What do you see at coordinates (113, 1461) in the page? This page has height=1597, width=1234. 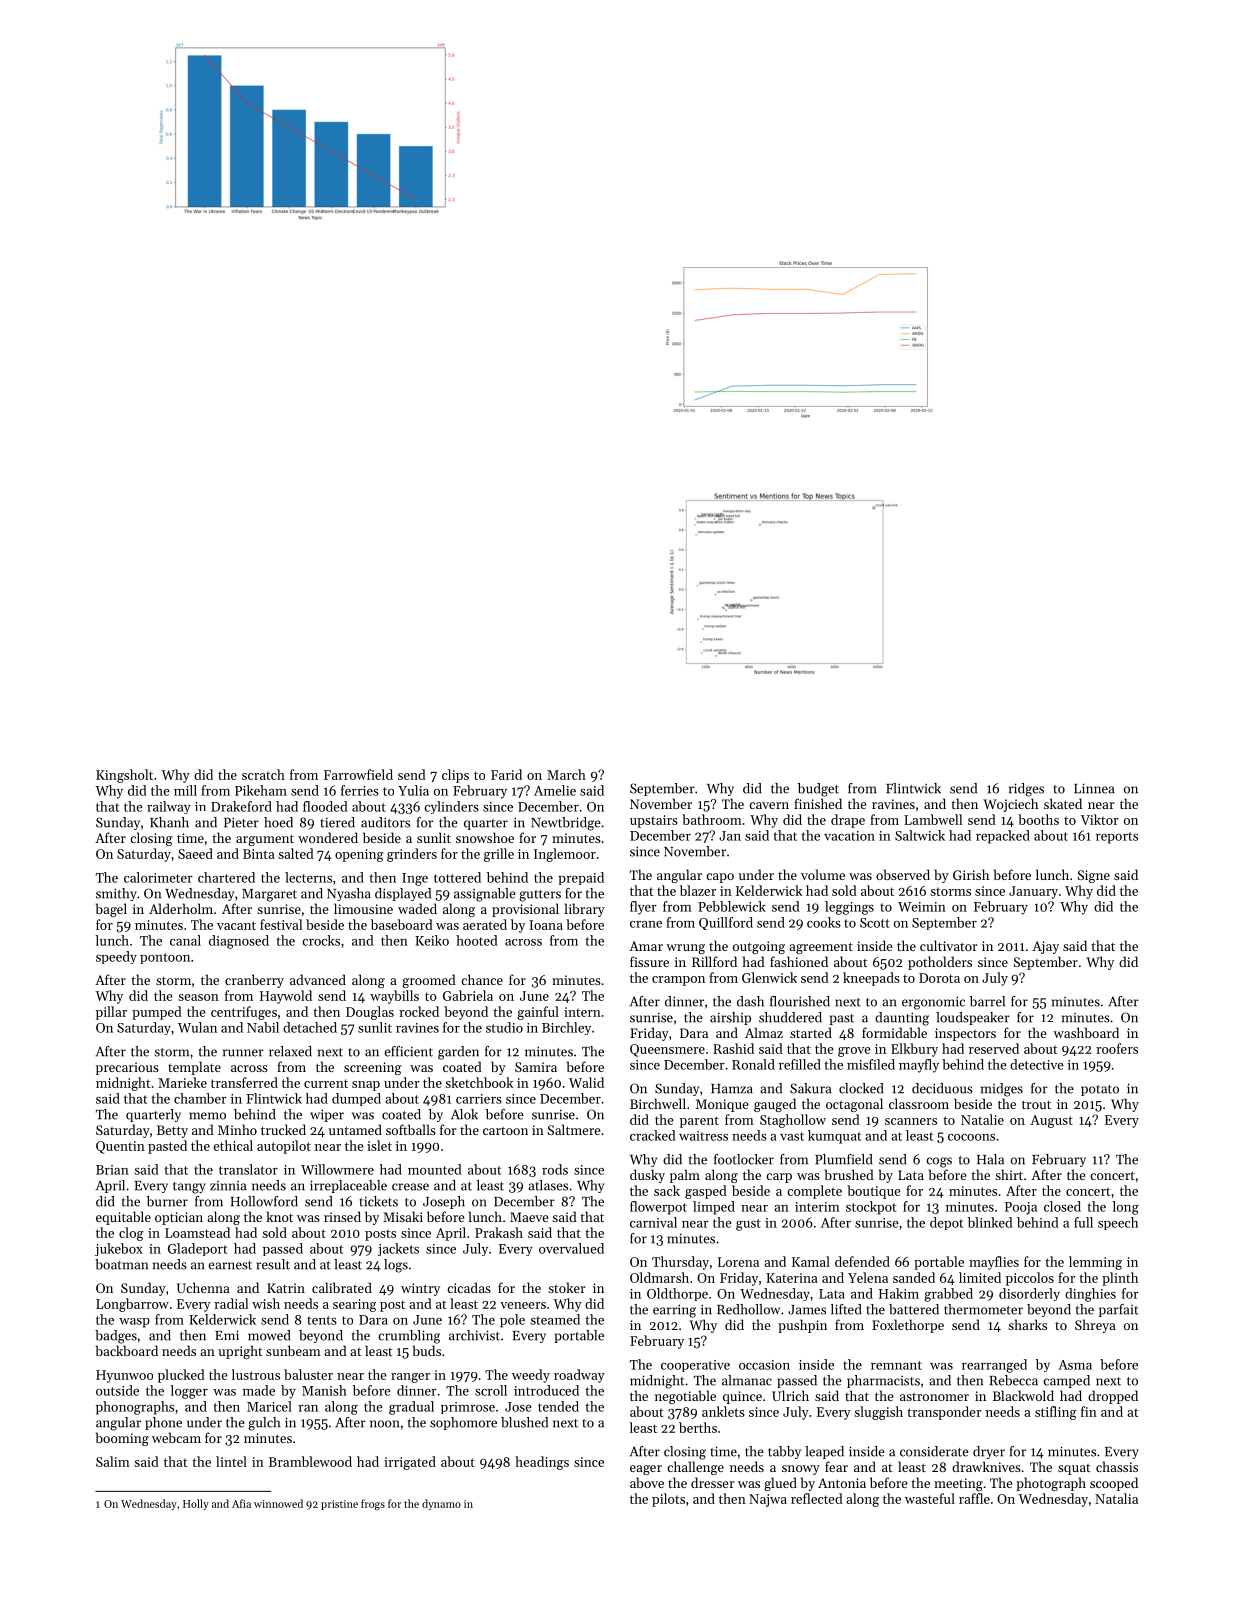 I see `Salim` at bounding box center [113, 1461].
